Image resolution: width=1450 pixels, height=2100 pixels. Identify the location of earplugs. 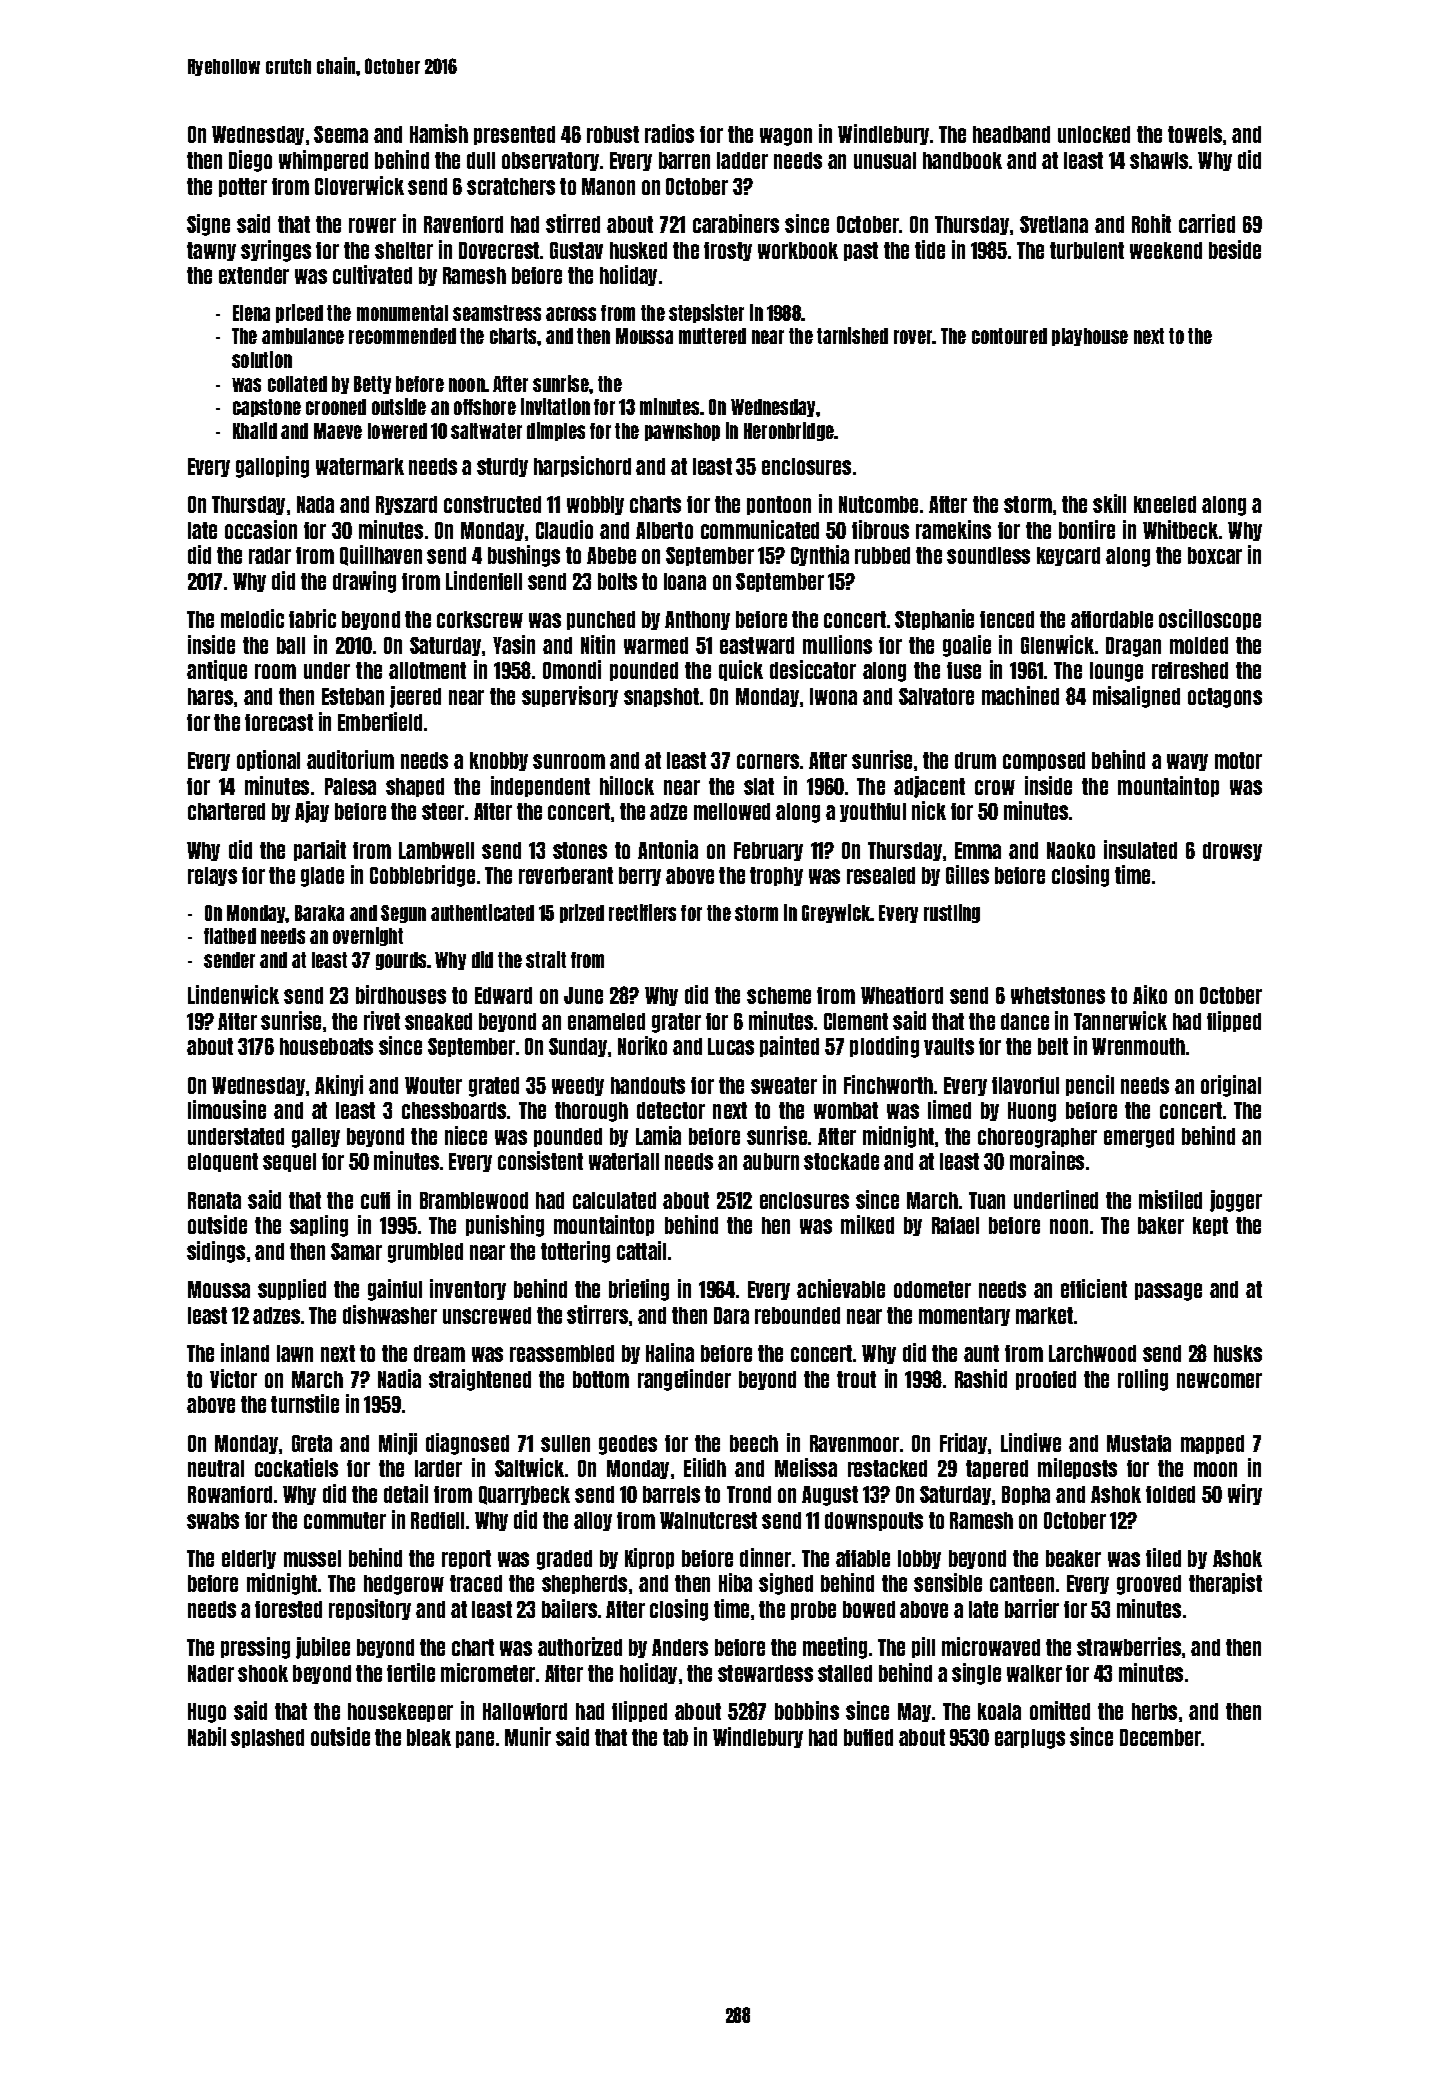
(1030, 1739).
